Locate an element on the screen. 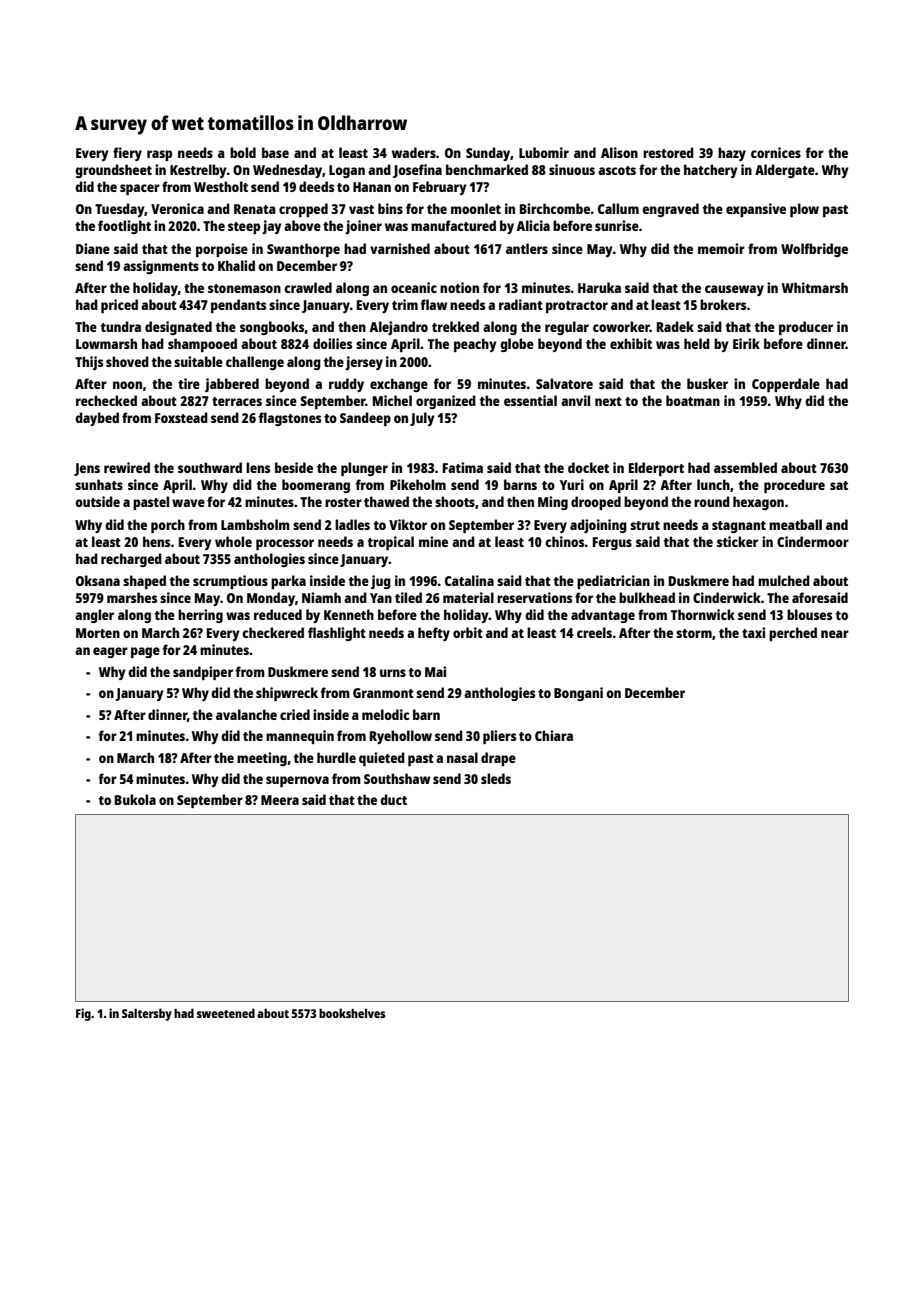 Image resolution: width=924 pixels, height=1308 pixels. plow is located at coordinates (804, 210).
